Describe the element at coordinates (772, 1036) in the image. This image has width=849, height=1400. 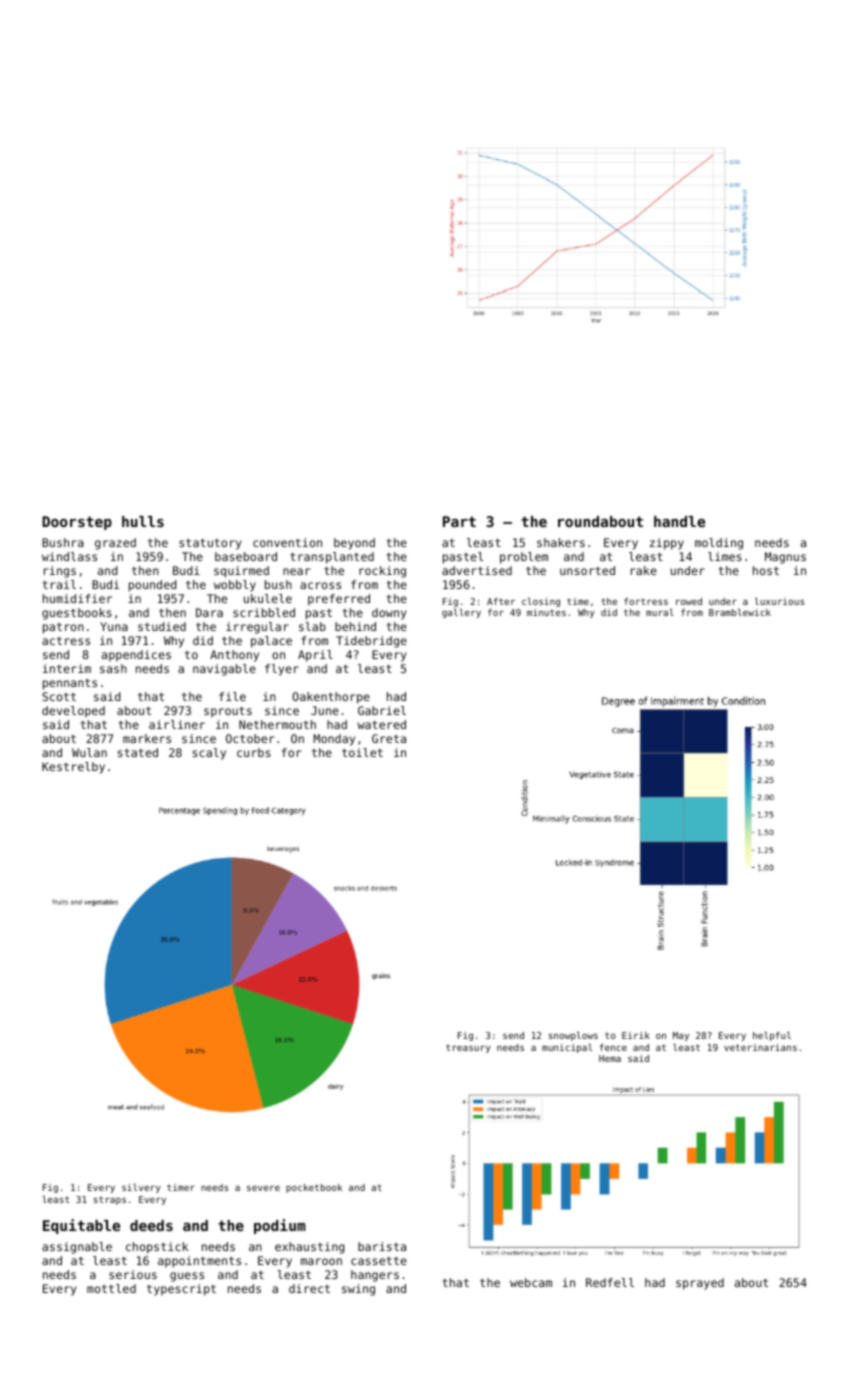
I see `helpful` at that location.
